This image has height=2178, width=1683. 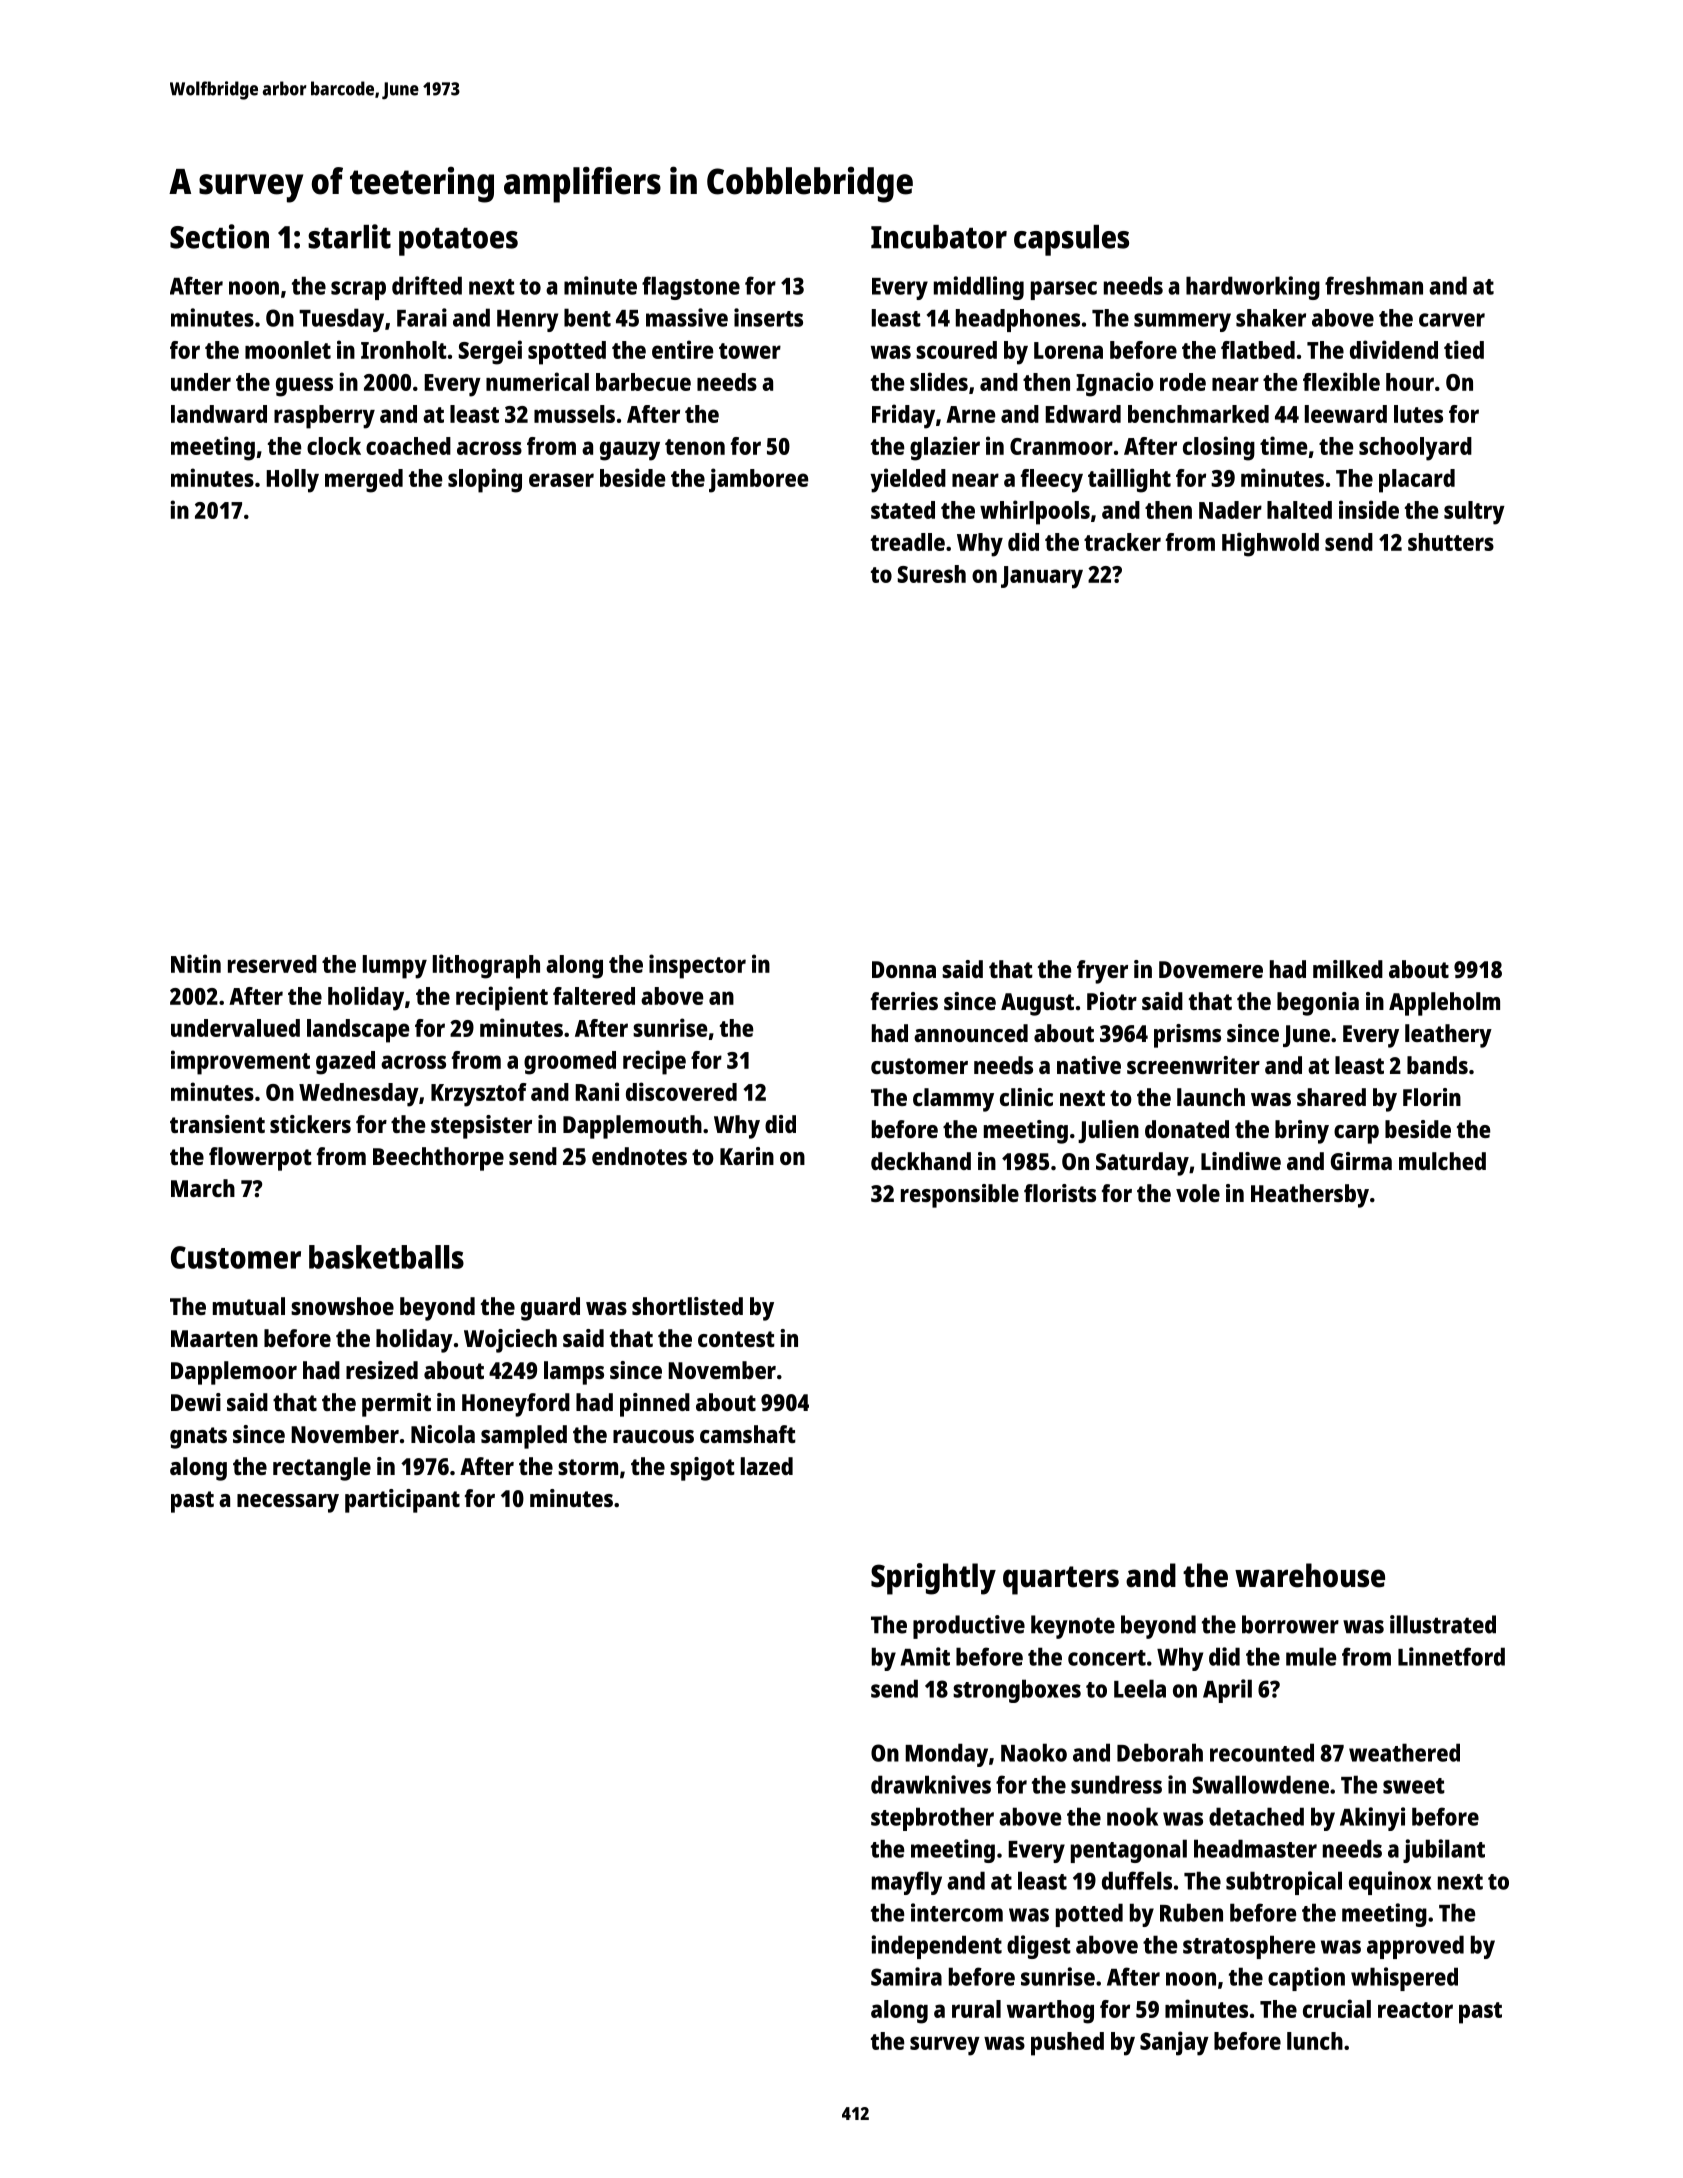 What do you see at coordinates (767, 1466) in the image?
I see `lazed` at bounding box center [767, 1466].
